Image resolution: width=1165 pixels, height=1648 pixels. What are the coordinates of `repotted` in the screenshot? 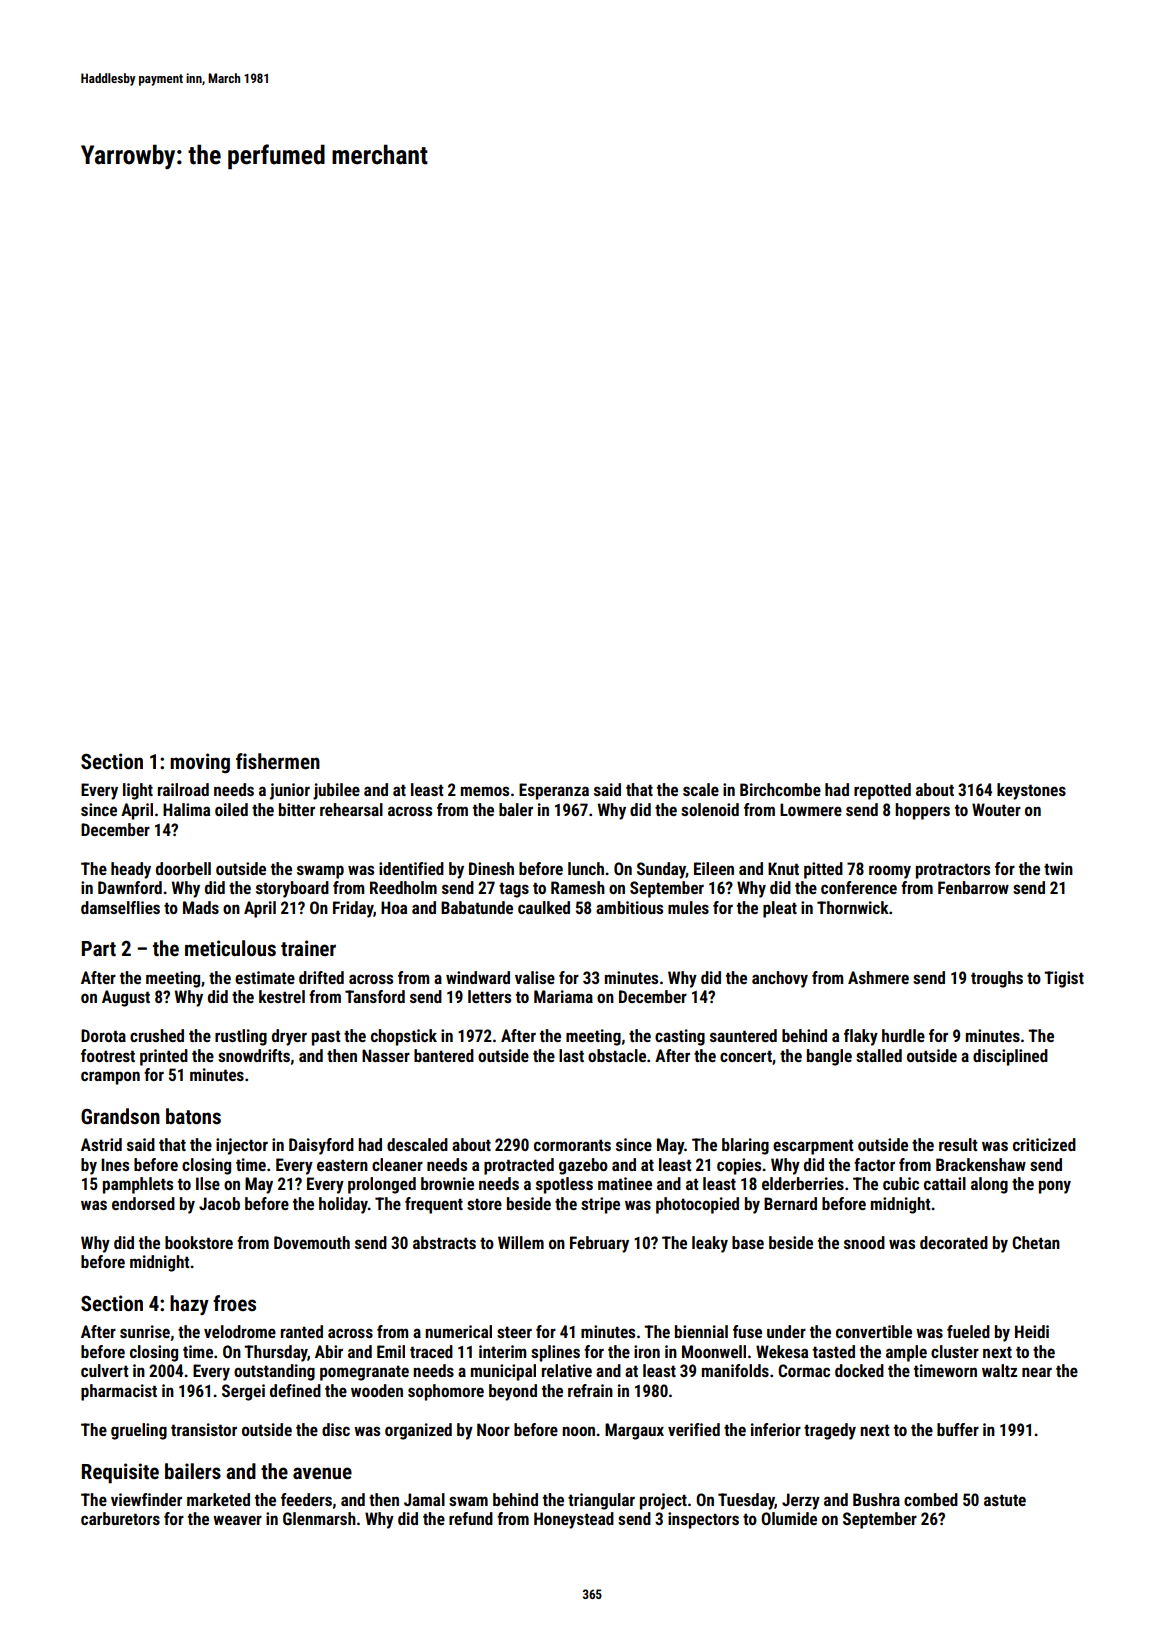 It's located at (882, 791).
